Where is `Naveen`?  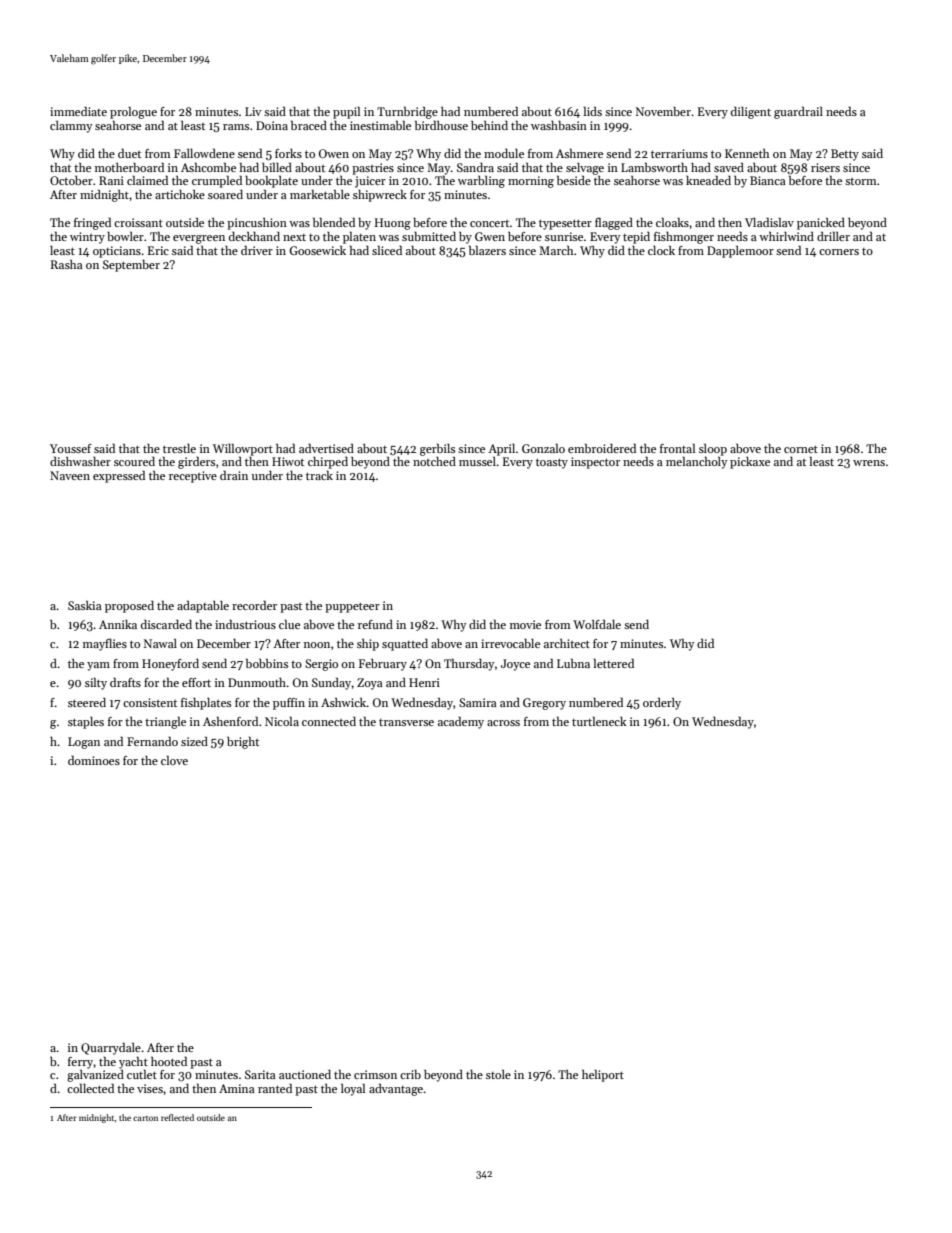
Naveen is located at coordinates (70, 475).
